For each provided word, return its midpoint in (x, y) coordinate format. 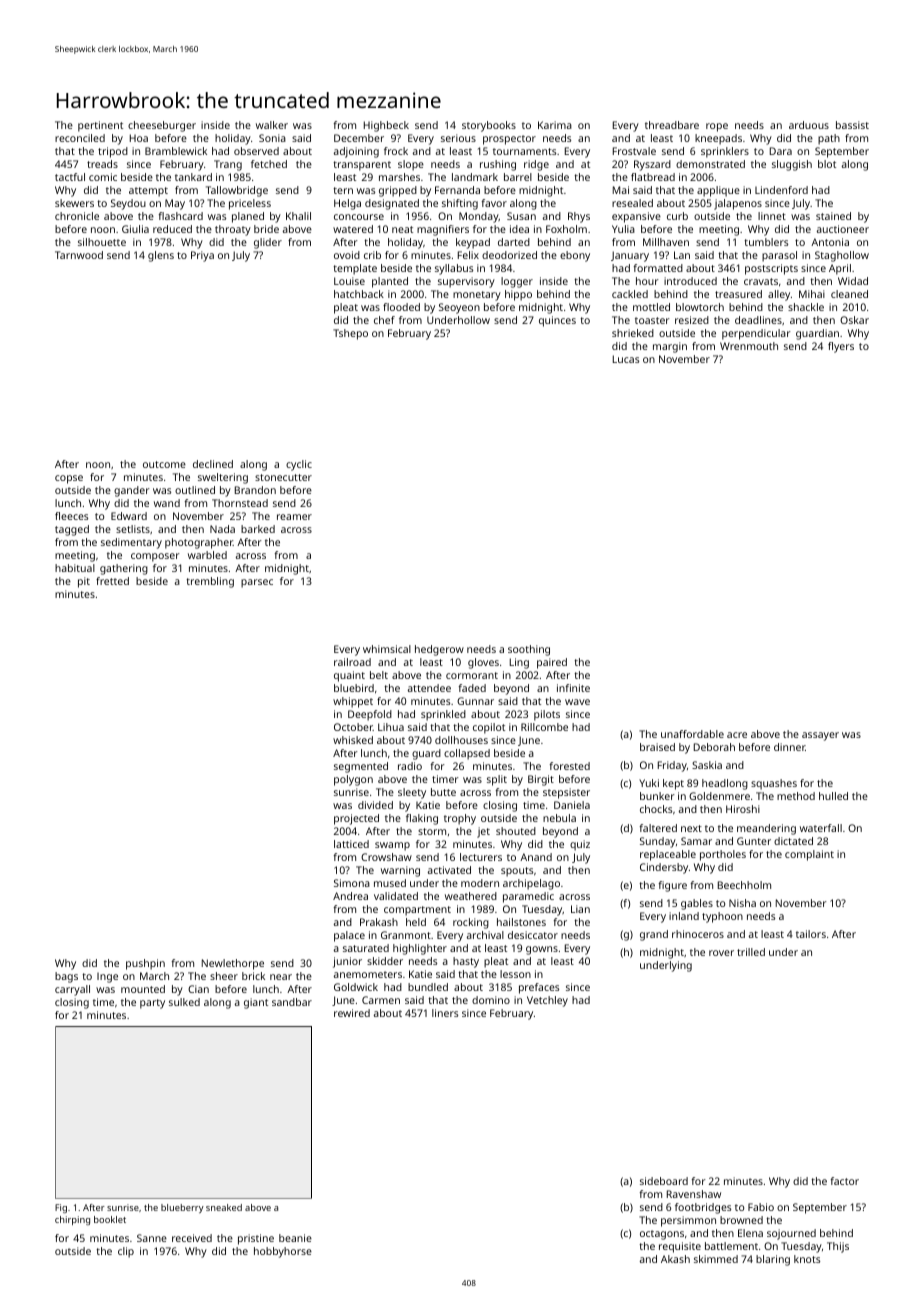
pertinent (100, 126)
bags (66, 977)
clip (126, 1252)
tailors (811, 934)
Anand (536, 857)
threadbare (672, 125)
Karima (555, 125)
